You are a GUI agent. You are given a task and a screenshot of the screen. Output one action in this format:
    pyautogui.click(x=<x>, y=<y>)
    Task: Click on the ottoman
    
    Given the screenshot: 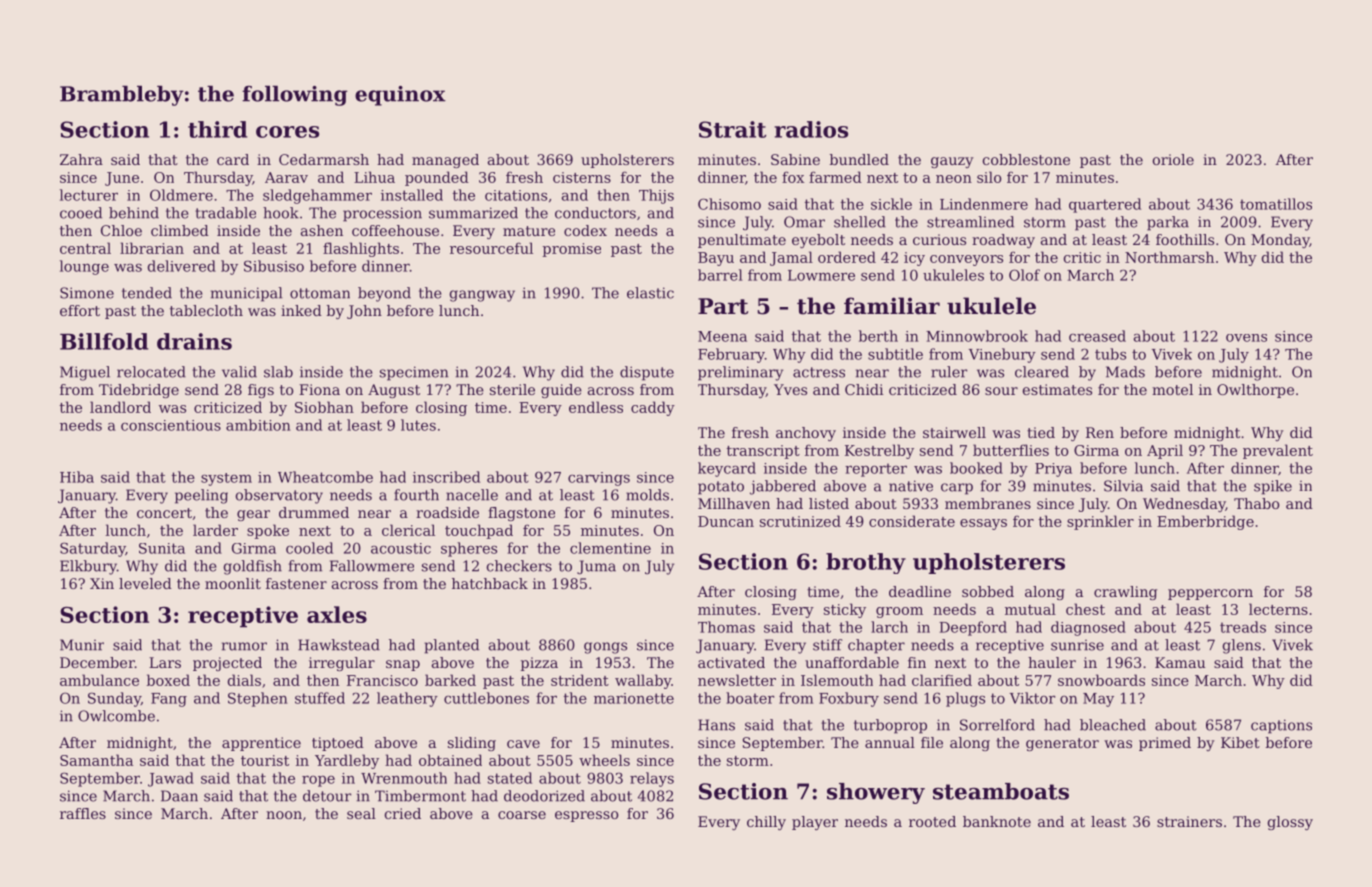 What is the action you would take?
    pyautogui.click(x=320, y=293)
